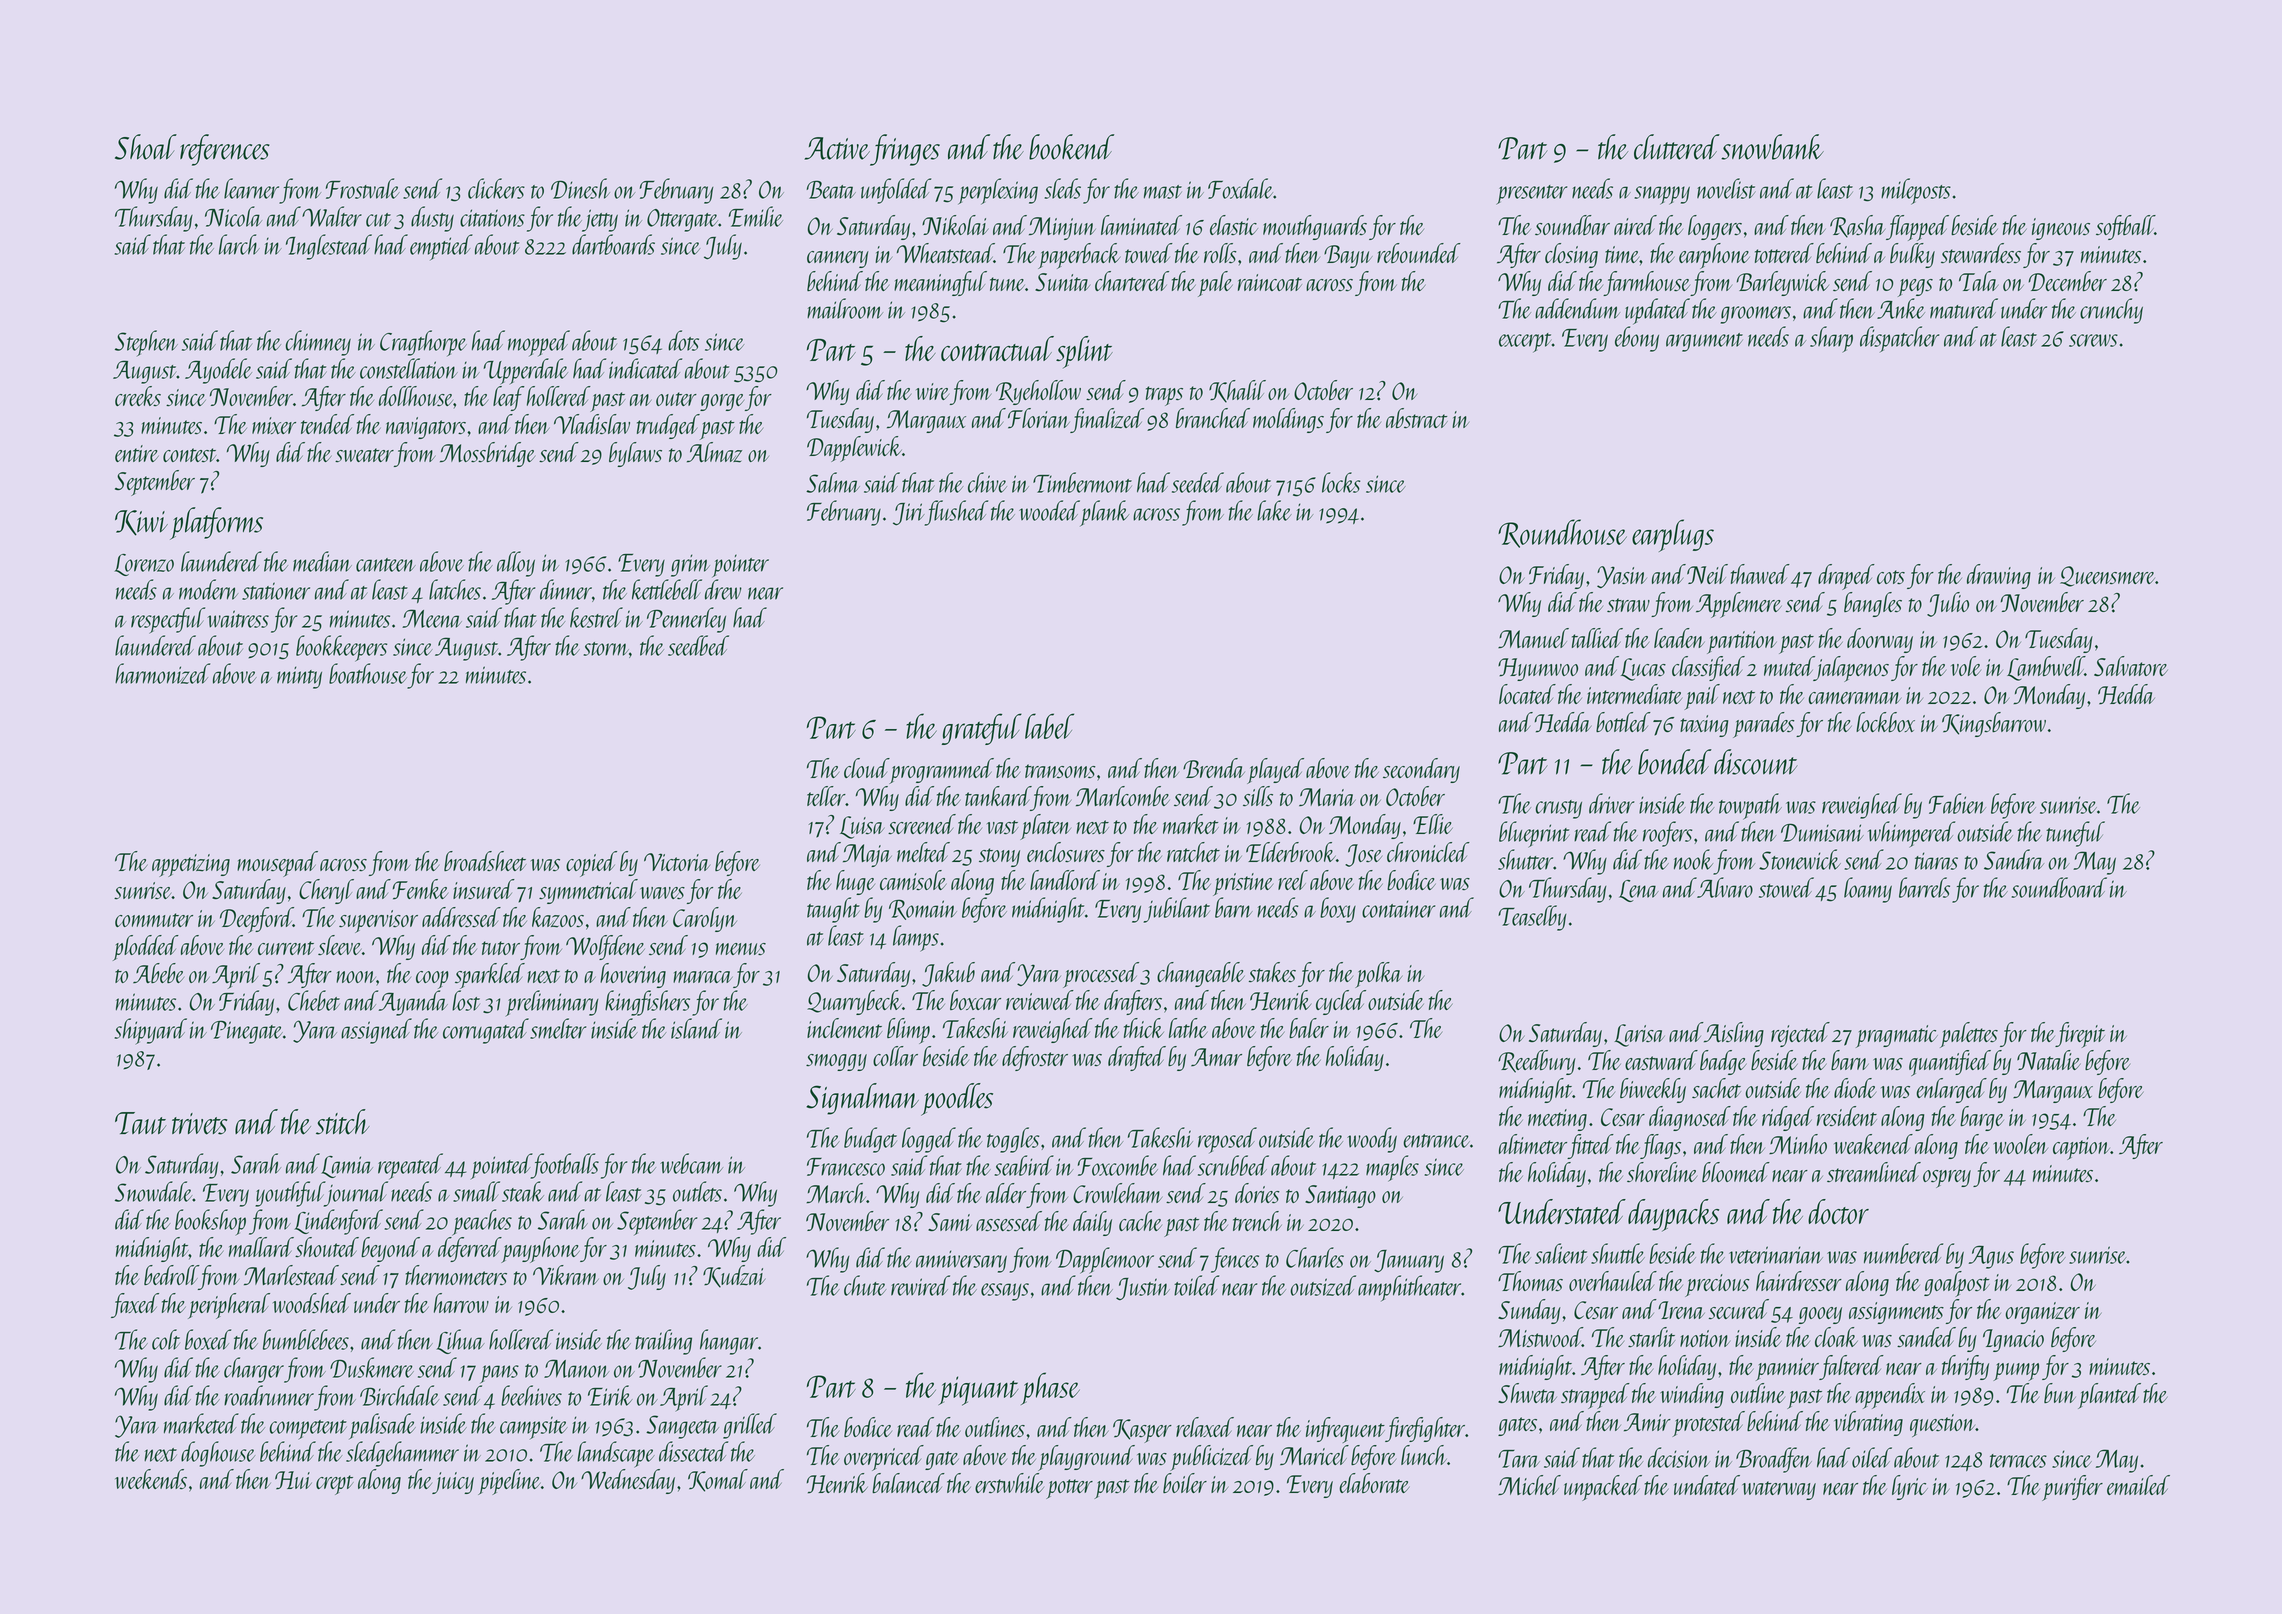 The image size is (2282, 1614). I want to click on ridged, so click(1788, 1118).
